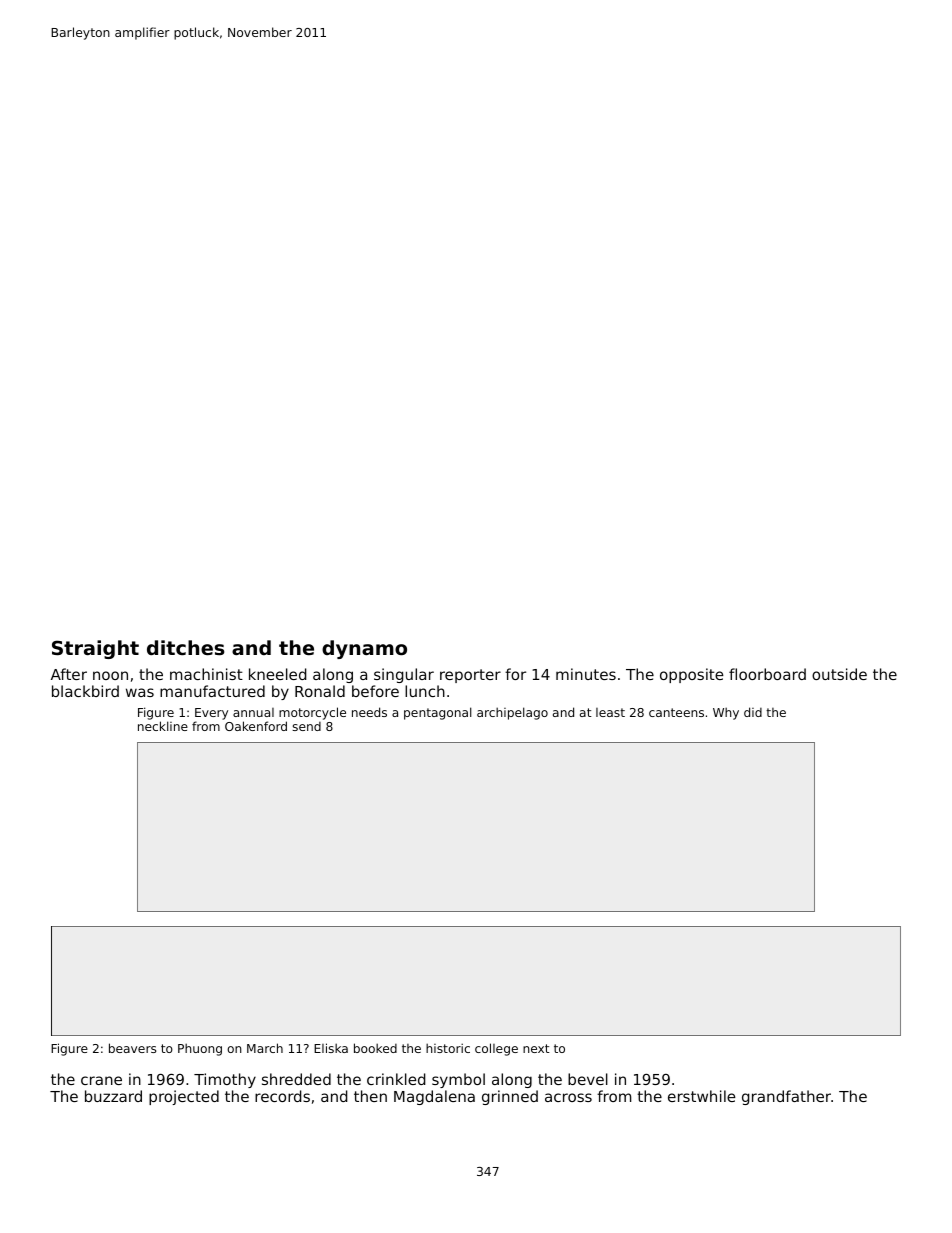 The height and width of the document is (1233, 952). Describe the element at coordinates (839, 674) in the document. I see `outside` at that location.
